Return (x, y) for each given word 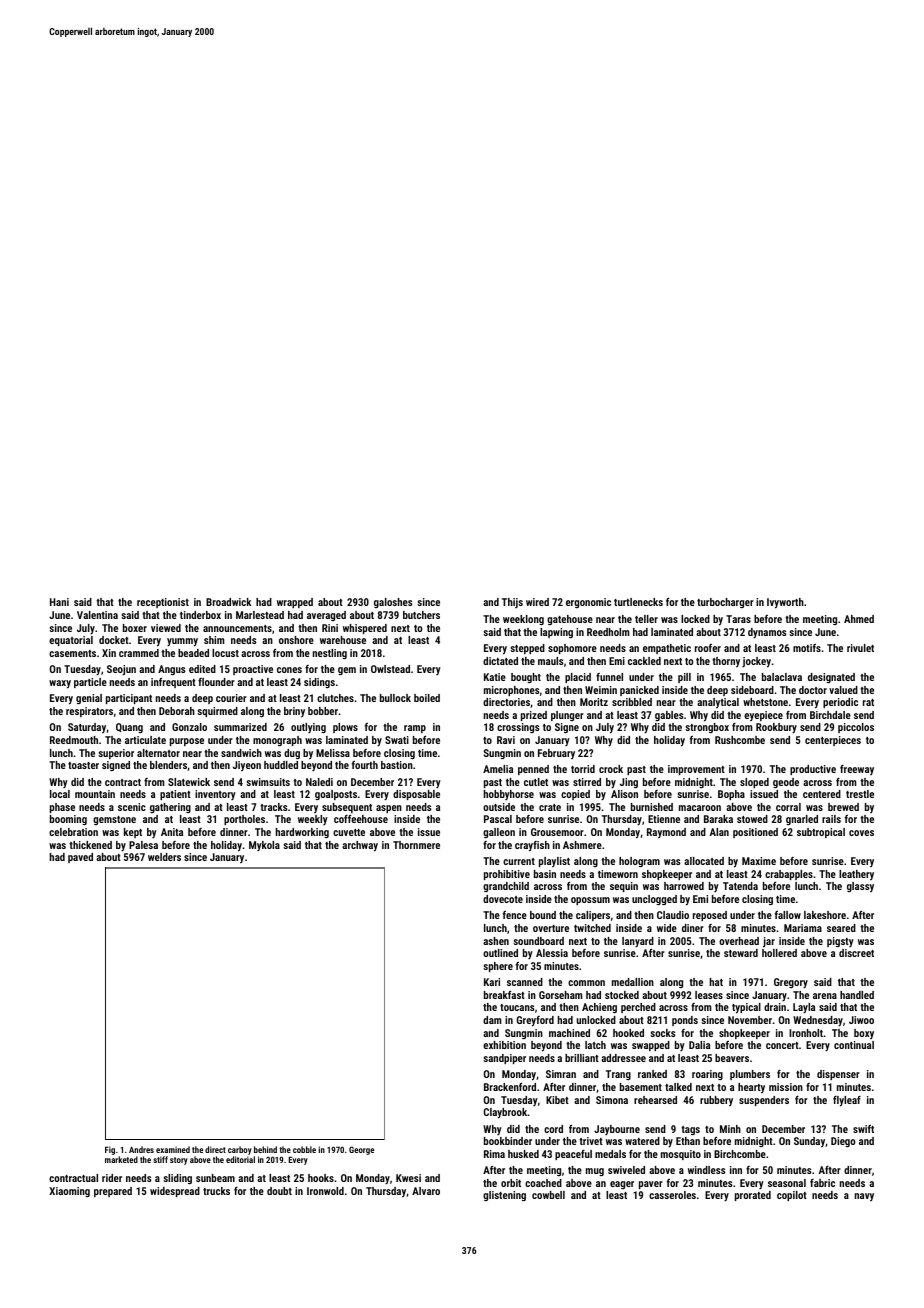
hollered (779, 953)
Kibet (557, 1100)
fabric (822, 1183)
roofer (708, 648)
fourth (365, 765)
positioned (755, 833)
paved (80, 858)
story (179, 1161)
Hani (59, 602)
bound (543, 915)
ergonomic (588, 603)
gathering (170, 808)
